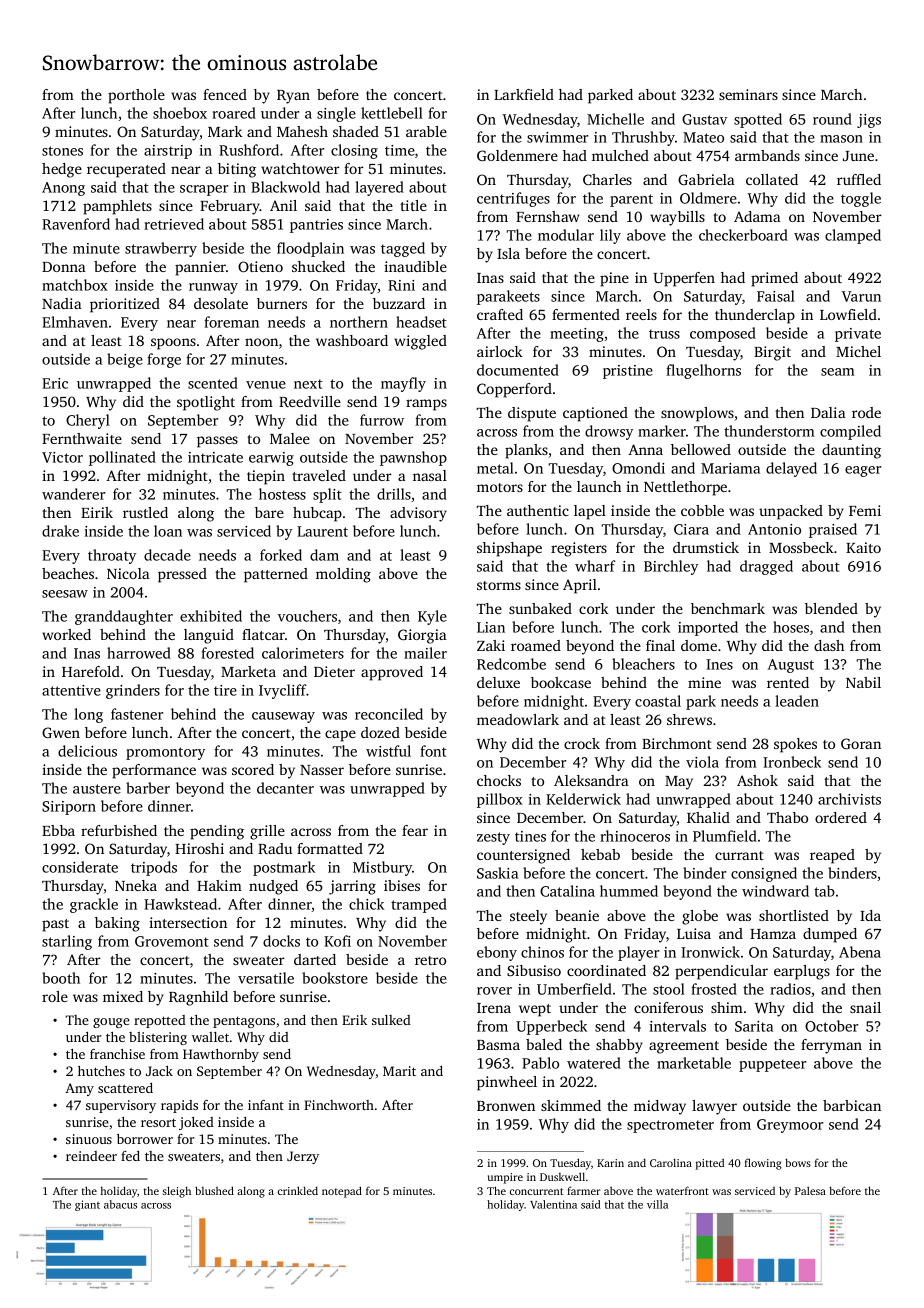 This screenshot has height=1308, width=924. What do you see at coordinates (62, 303) in the screenshot?
I see `Nadia` at bounding box center [62, 303].
